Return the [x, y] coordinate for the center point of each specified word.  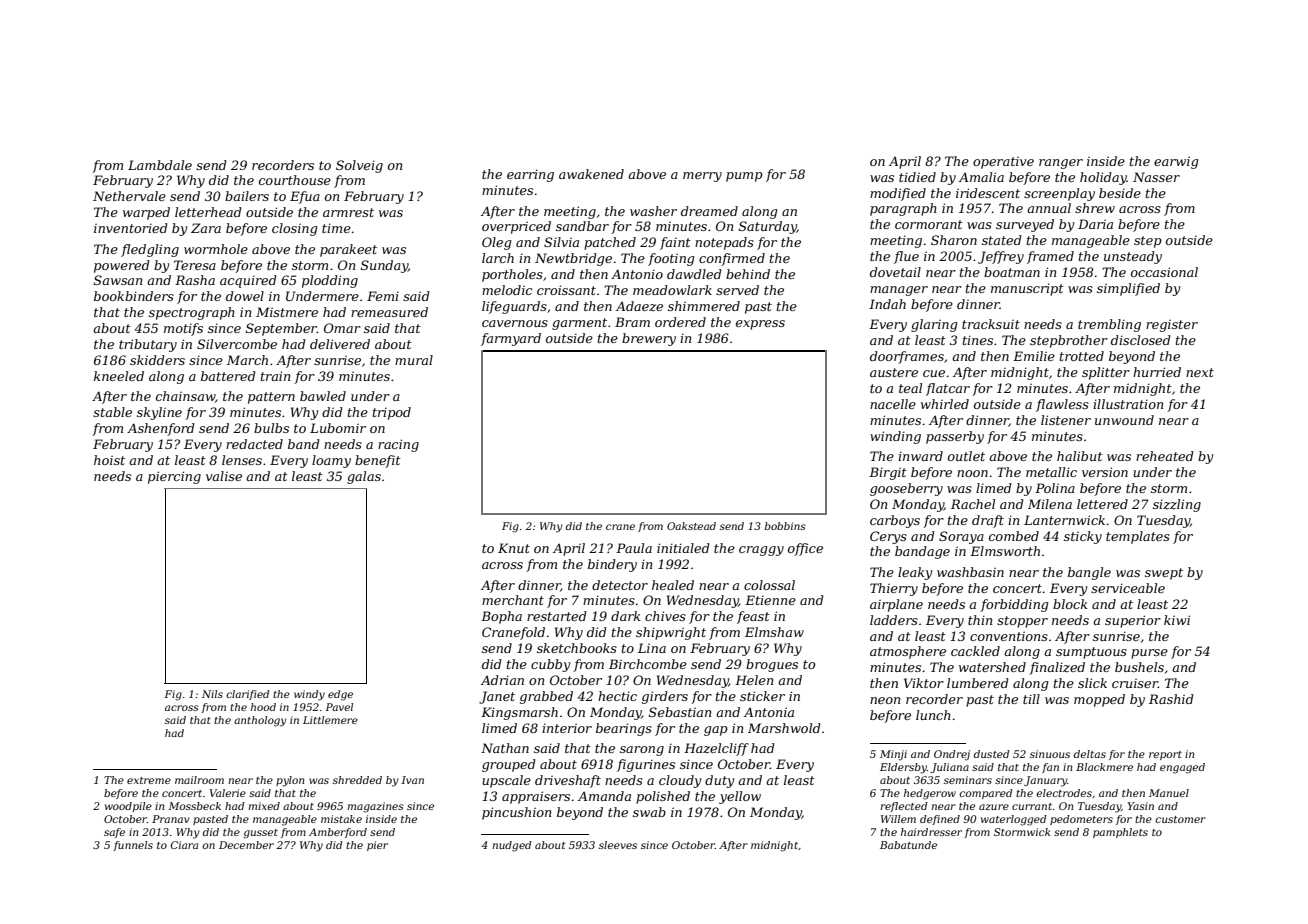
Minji [893, 755]
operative [1003, 162]
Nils [212, 694]
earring [530, 176]
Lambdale [160, 165]
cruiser [1135, 683]
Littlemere [330, 720]
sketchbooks [577, 648]
